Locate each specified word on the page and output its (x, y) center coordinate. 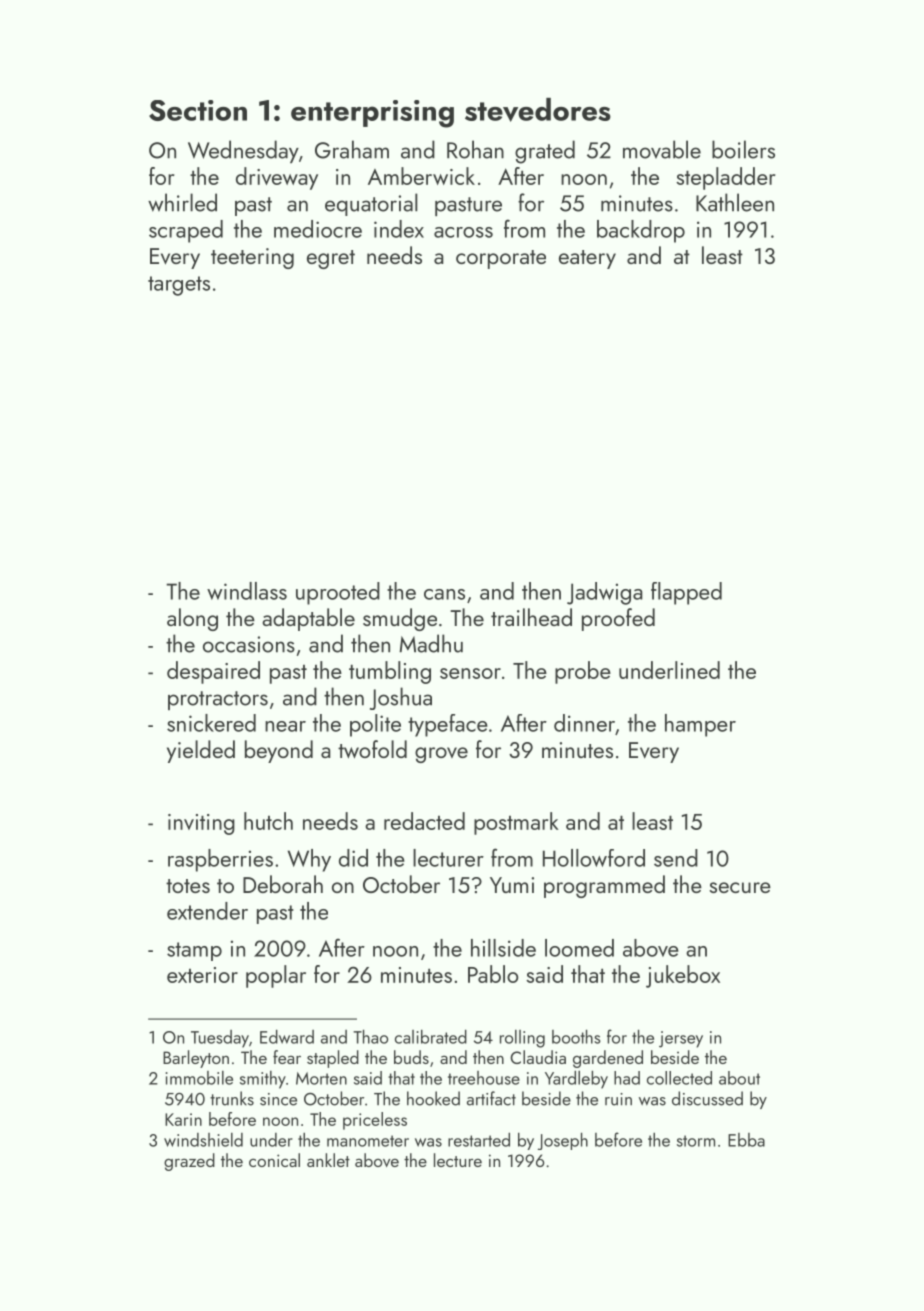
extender (207, 911)
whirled (182, 202)
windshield (203, 1140)
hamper (700, 725)
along (192, 619)
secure (740, 887)
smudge (400, 619)
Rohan (475, 149)
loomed (579, 948)
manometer (368, 1141)
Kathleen (735, 202)
